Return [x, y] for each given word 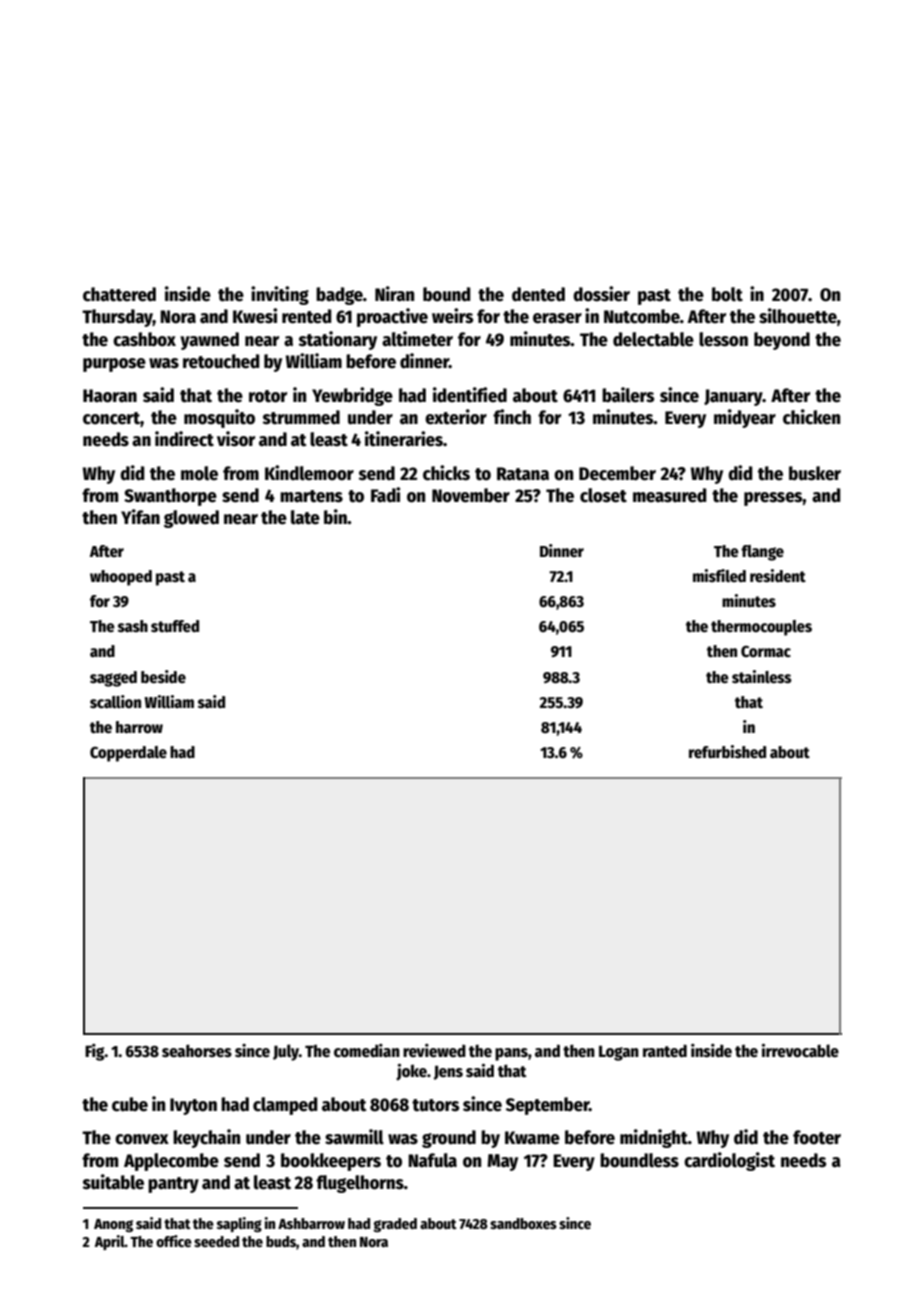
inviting [280, 295]
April [110, 1242]
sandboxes [523, 1223]
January [733, 397]
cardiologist [729, 1161]
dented [538, 294]
